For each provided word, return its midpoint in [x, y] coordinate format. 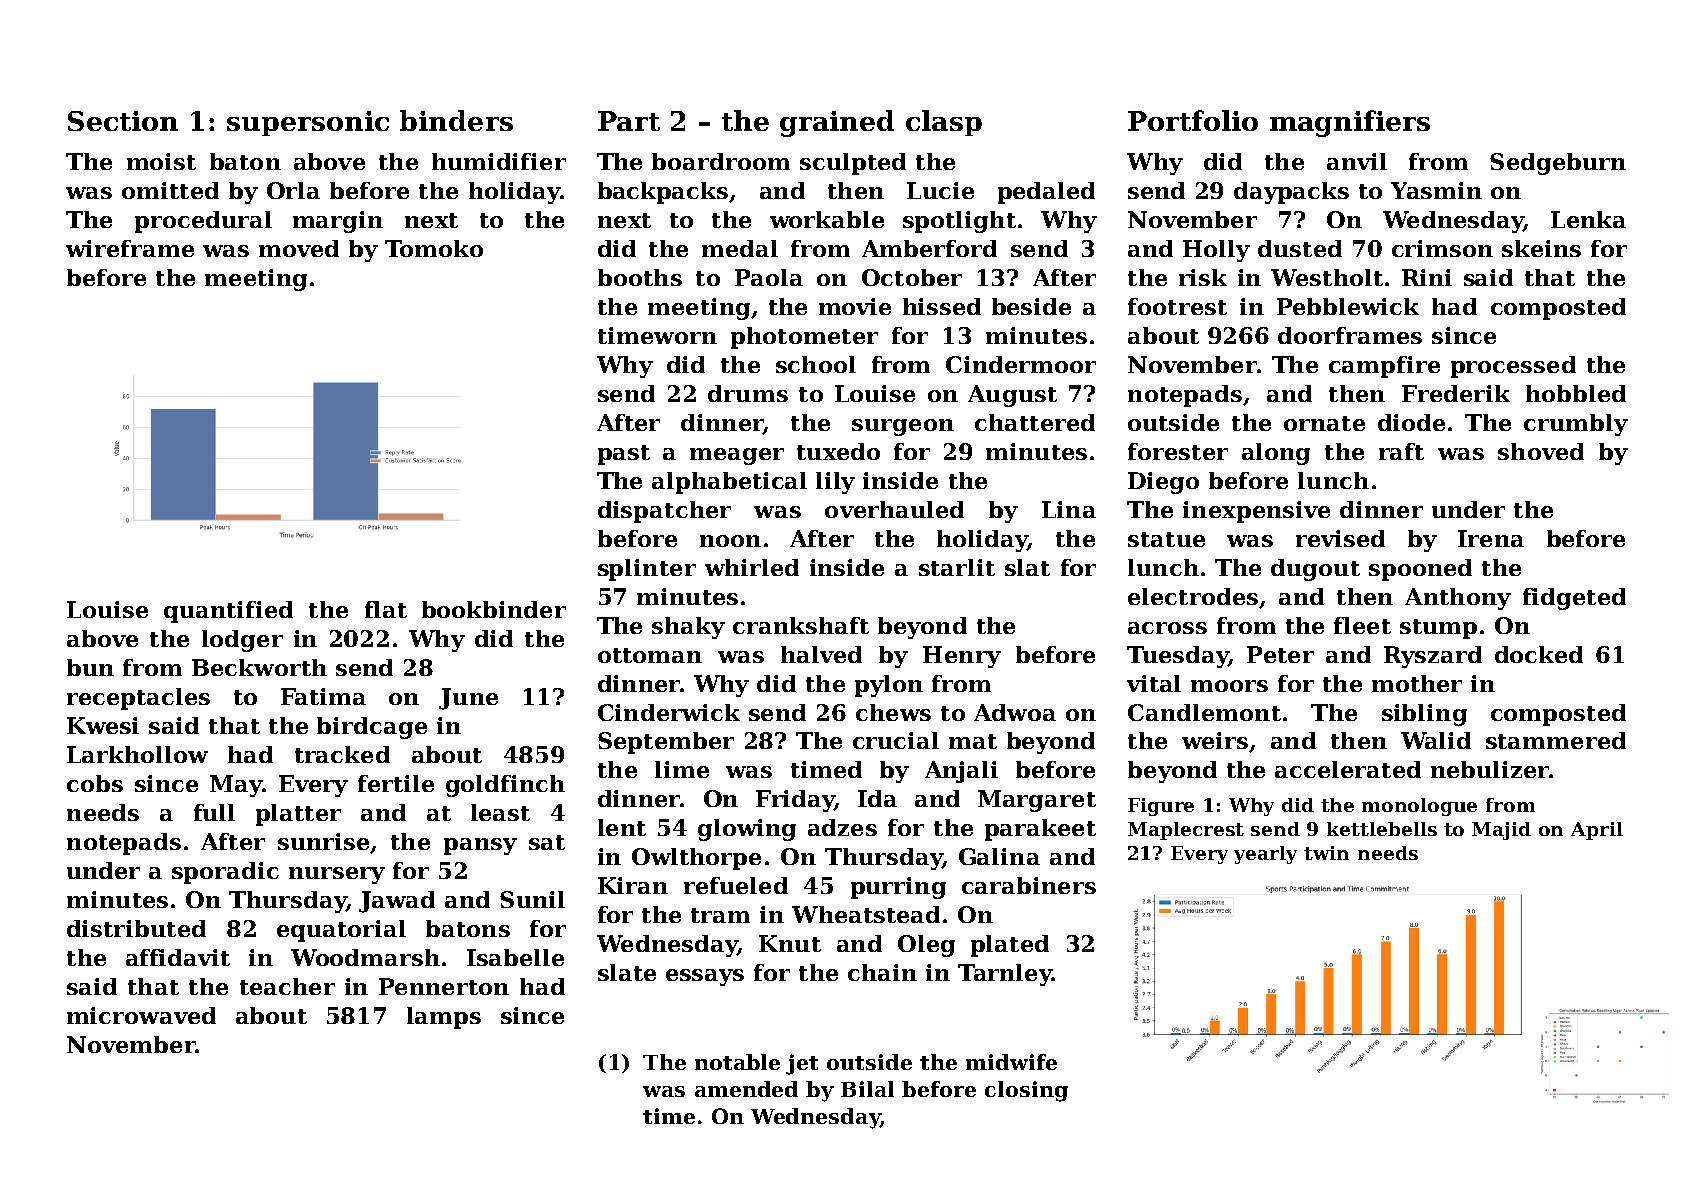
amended [746, 1089]
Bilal [867, 1089]
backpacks [663, 193]
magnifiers [1350, 123]
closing [1026, 1091]
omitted [170, 190]
